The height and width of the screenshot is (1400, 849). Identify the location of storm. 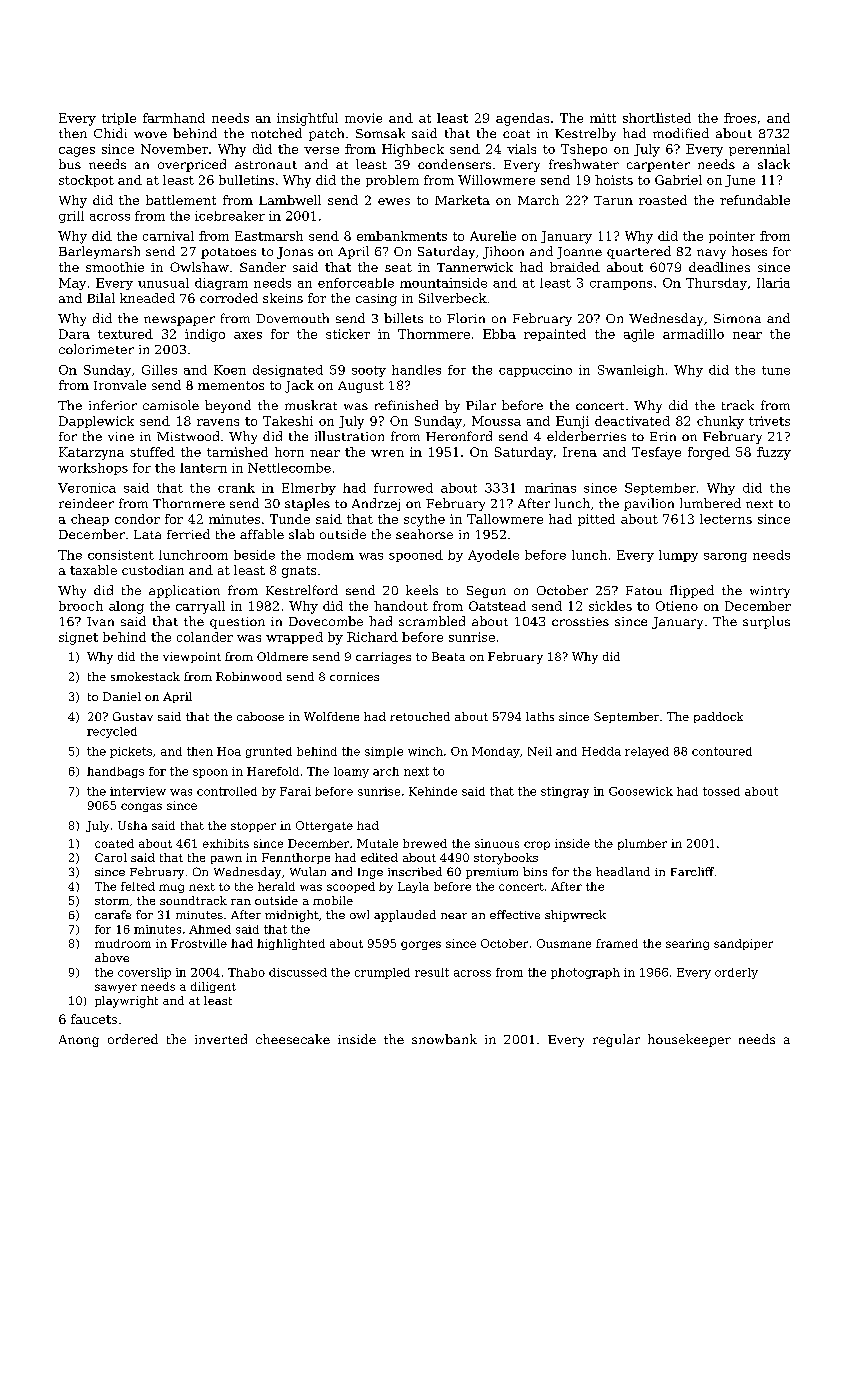
(112, 901).
